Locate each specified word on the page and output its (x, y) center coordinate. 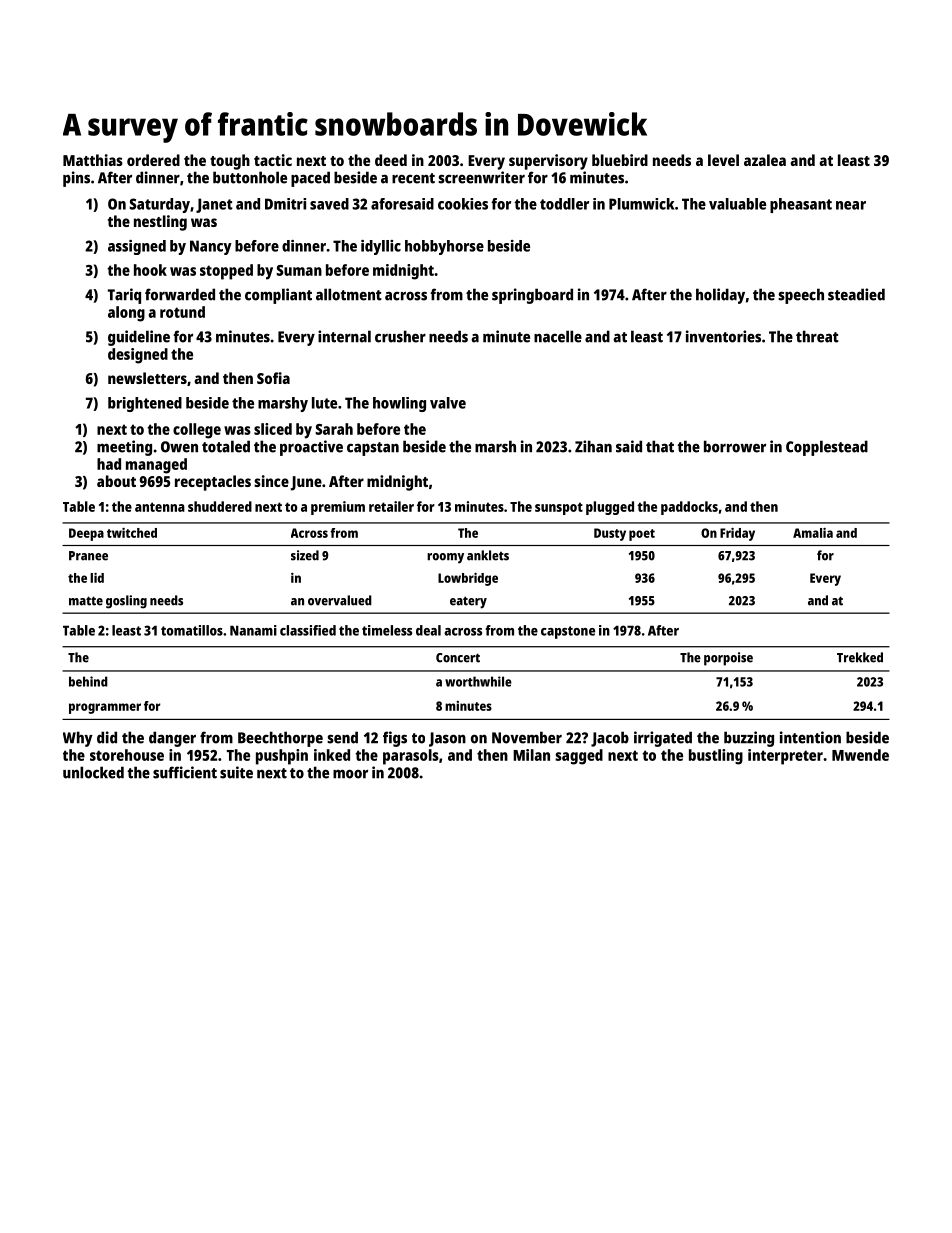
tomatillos (192, 630)
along (126, 314)
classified (308, 630)
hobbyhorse (444, 247)
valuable (737, 204)
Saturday (159, 205)
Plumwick (641, 204)
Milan (531, 755)
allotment (349, 294)
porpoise (728, 659)
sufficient (185, 772)
